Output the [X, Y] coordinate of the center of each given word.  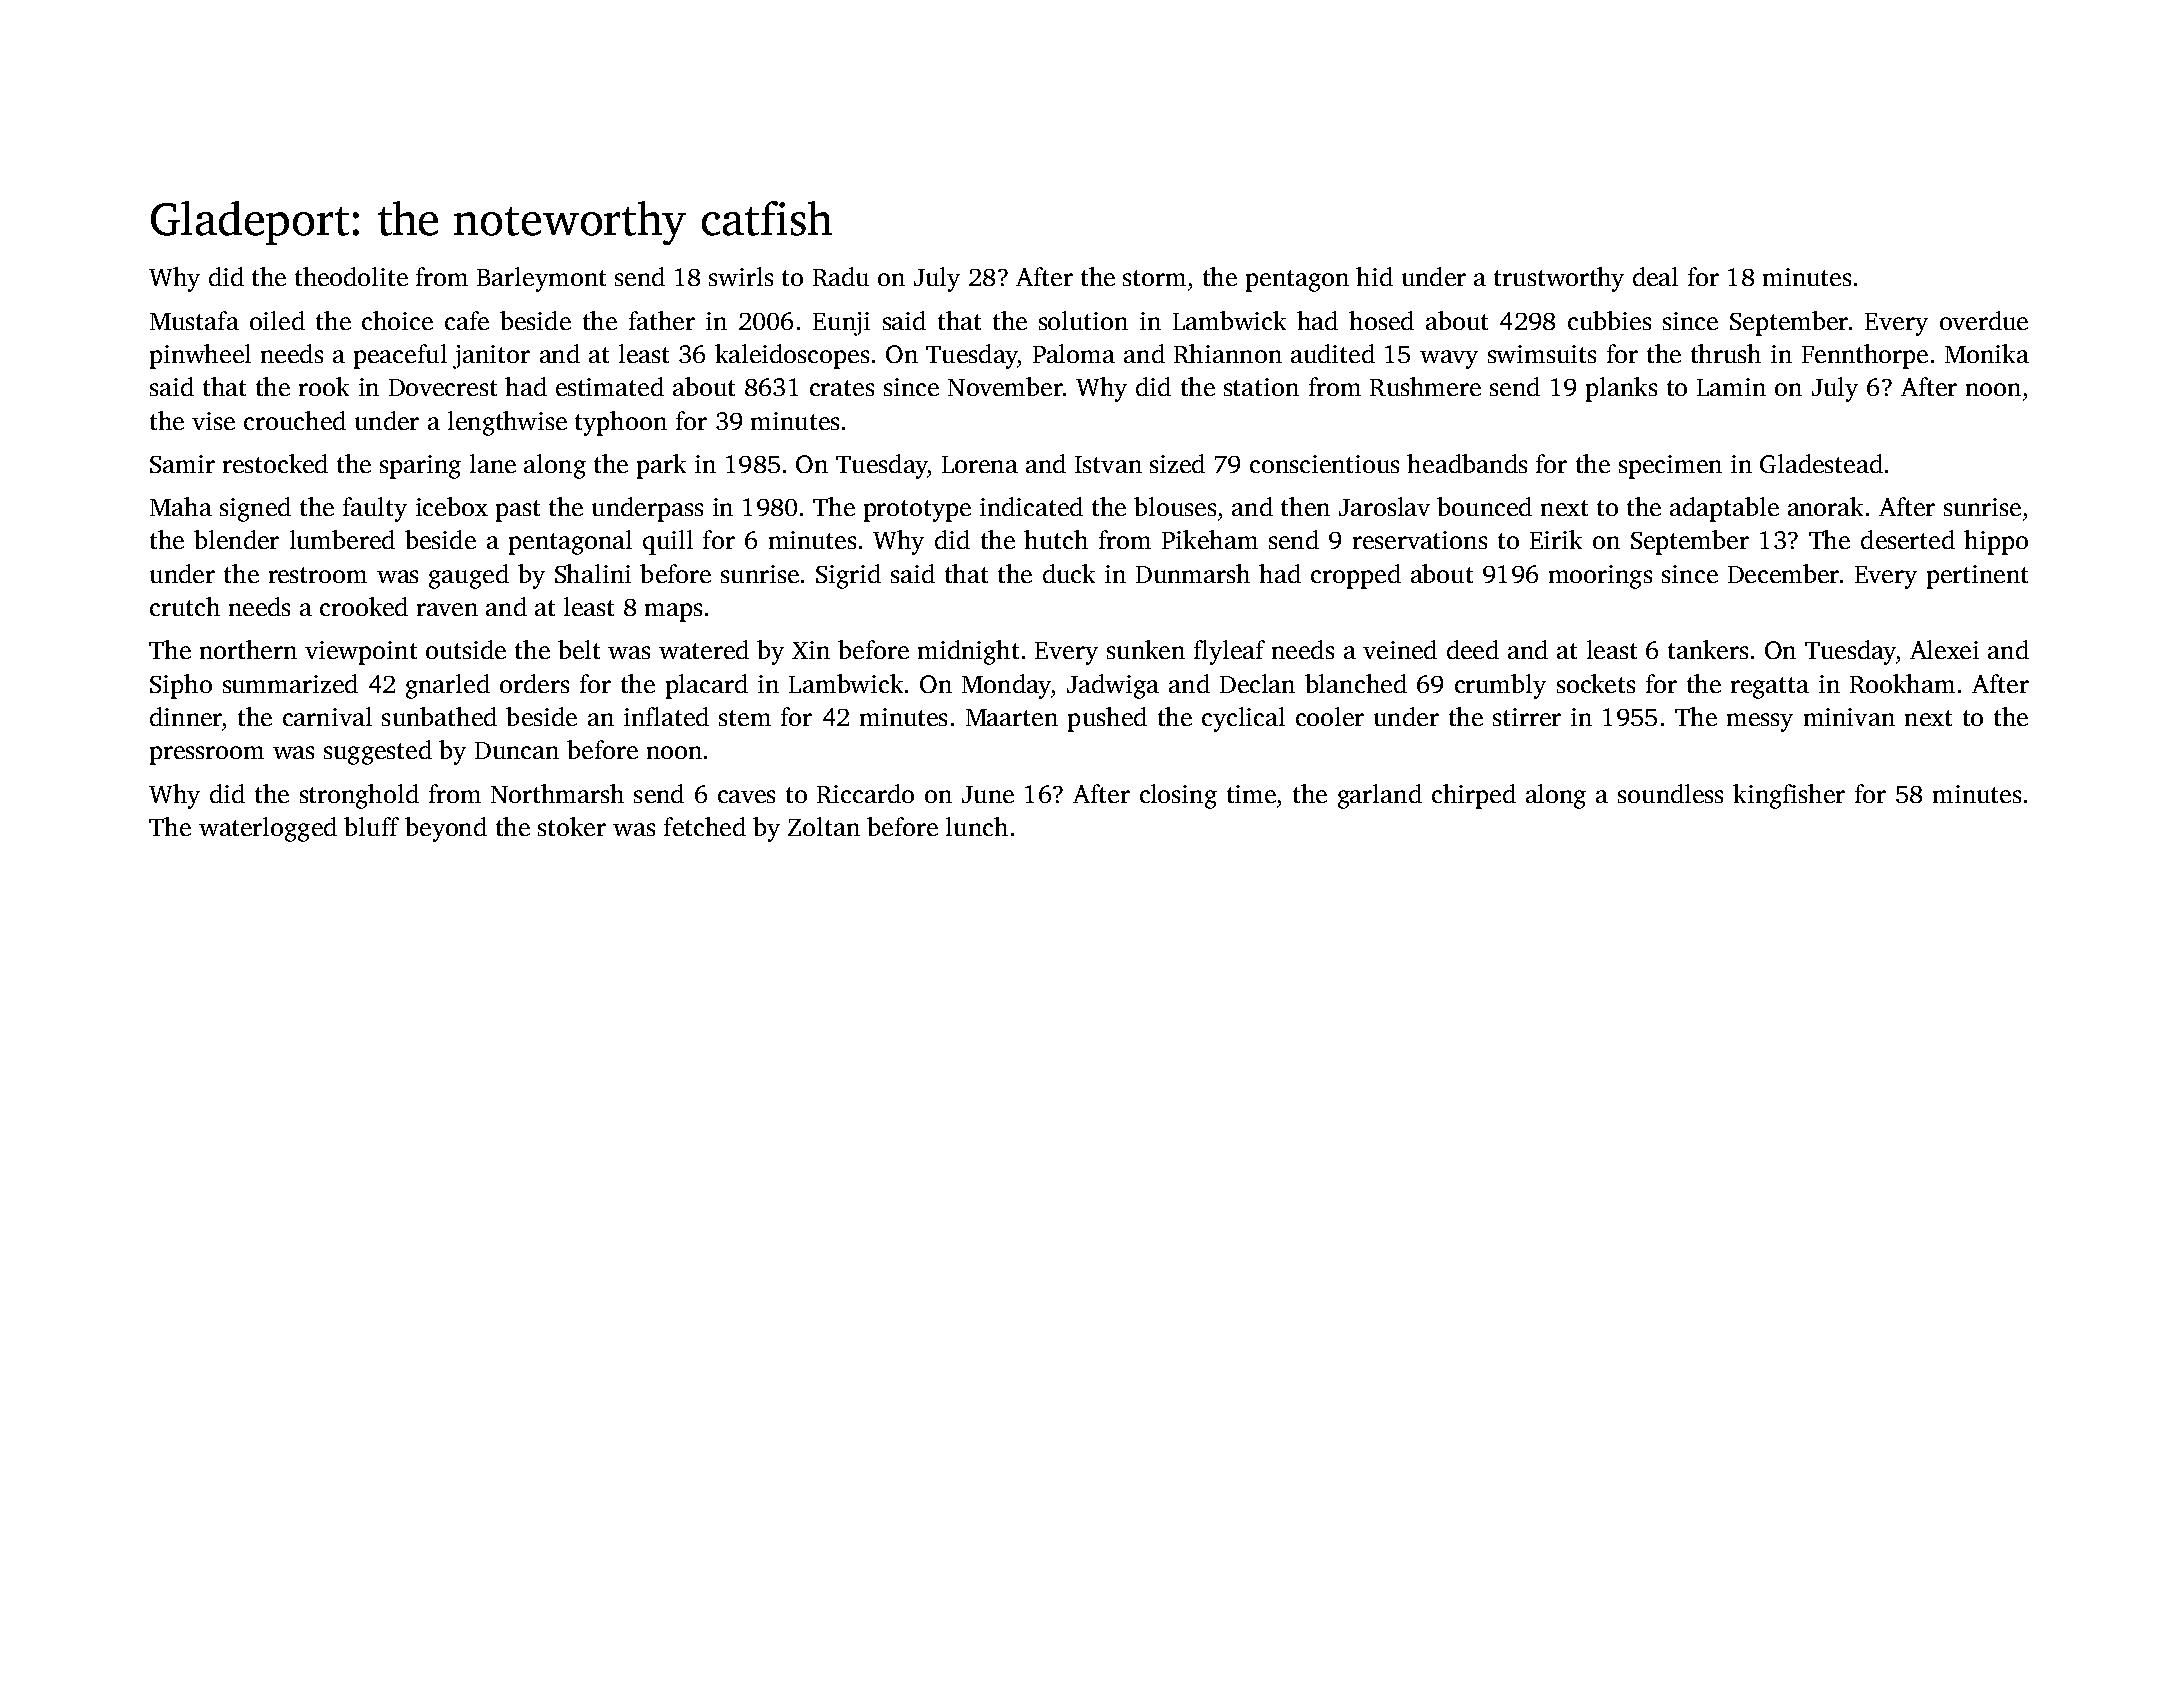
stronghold [359, 796]
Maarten [1012, 717]
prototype [917, 511]
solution [1083, 320]
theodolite [351, 276]
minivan [1849, 717]
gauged [469, 576]
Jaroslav [1384, 506]
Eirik [1556, 539]
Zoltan [824, 826]
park [661, 466]
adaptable [1724, 509]
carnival [327, 716]
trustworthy [1559, 279]
